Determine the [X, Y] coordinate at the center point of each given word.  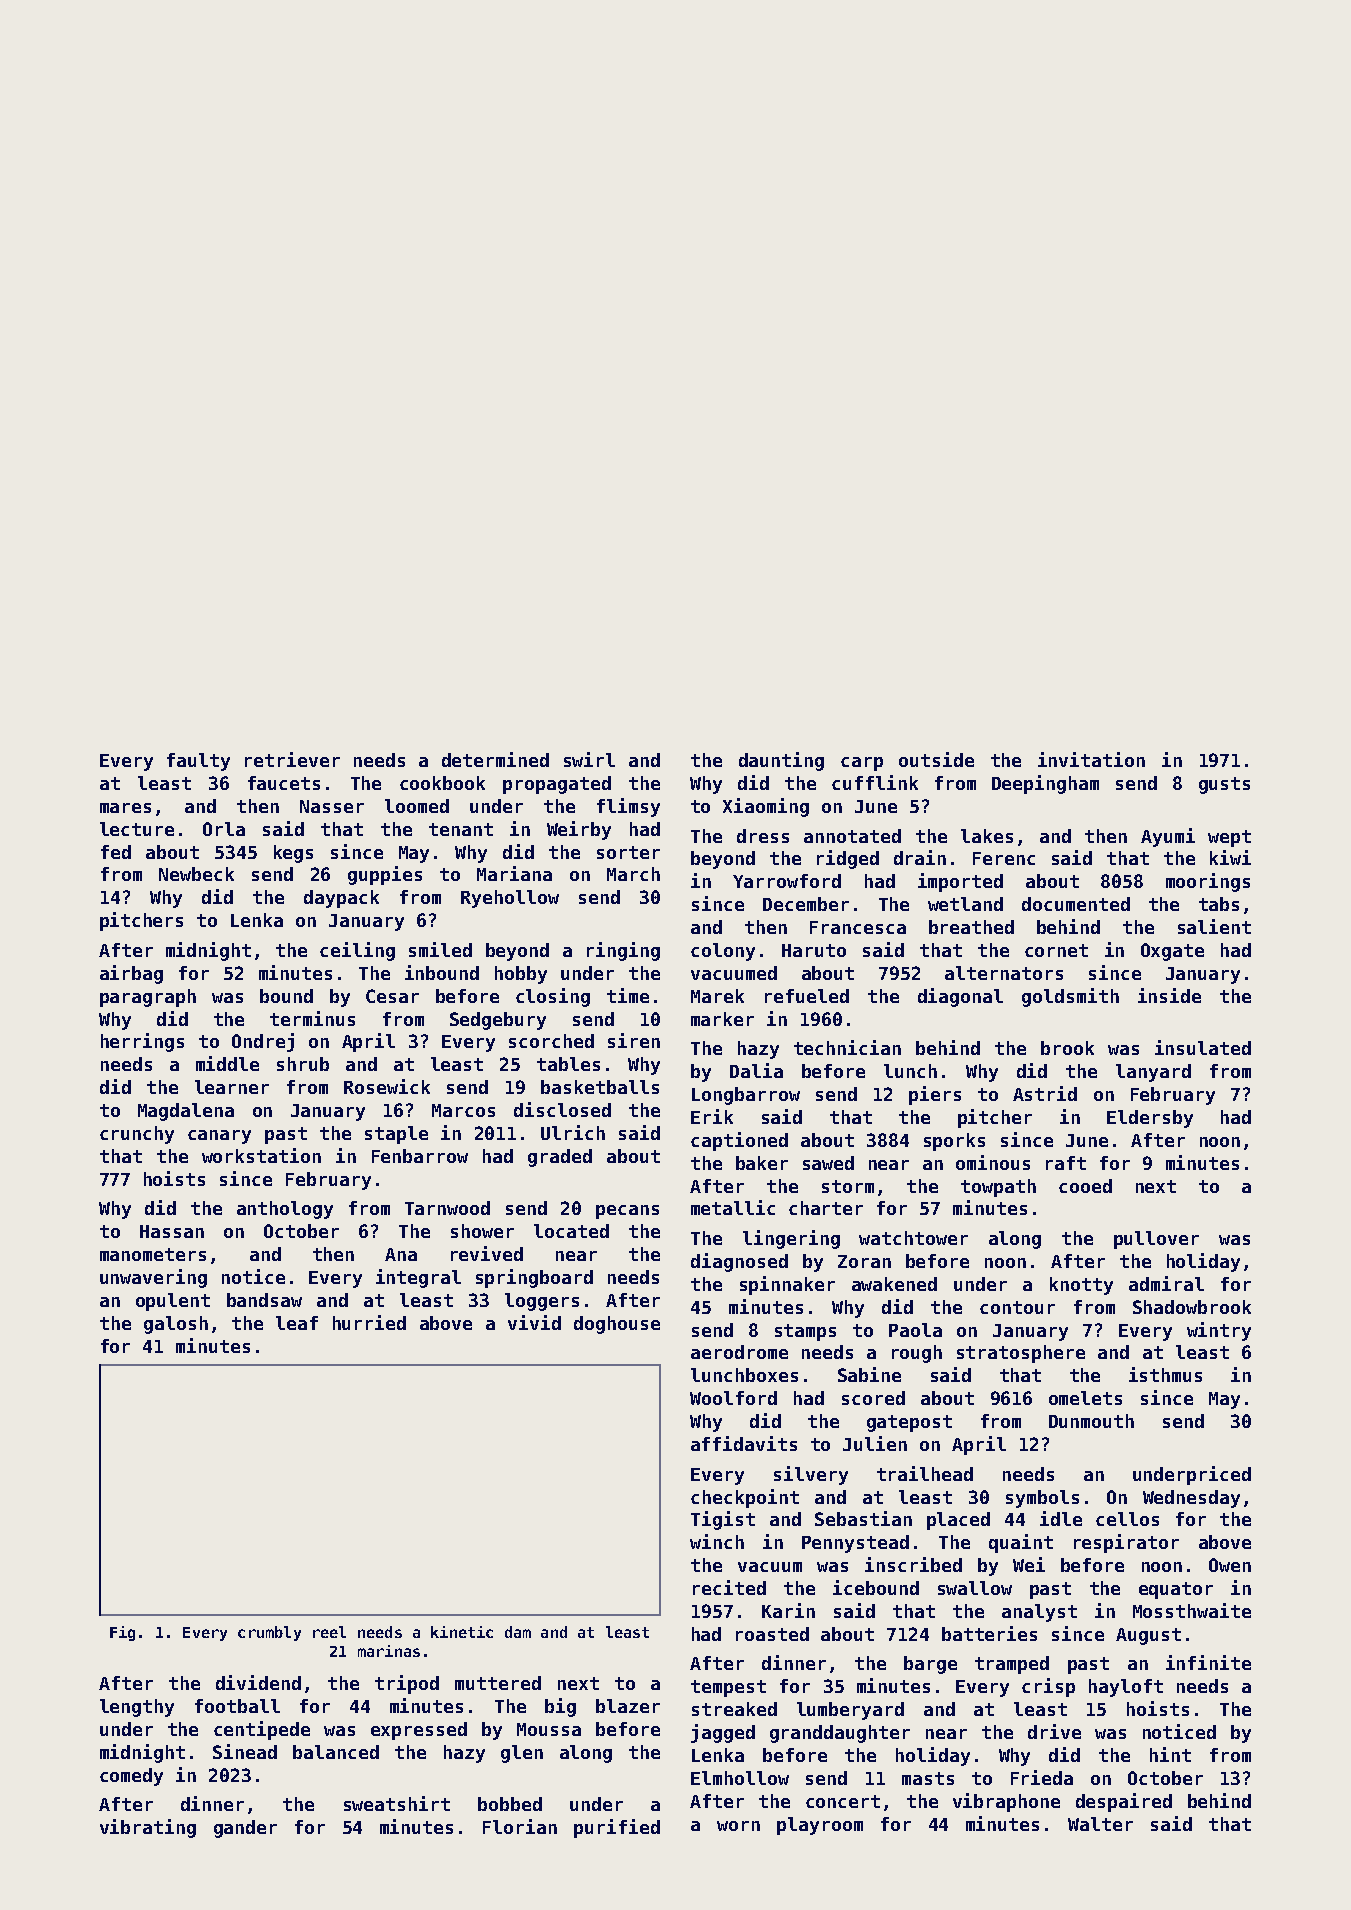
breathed [971, 927]
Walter [1100, 1824]
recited [729, 1587]
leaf [297, 1323]
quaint [1021, 1543]
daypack [341, 899]
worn [738, 1826]
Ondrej [263, 1042]
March [633, 874]
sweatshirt [397, 1803]
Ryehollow [510, 899]
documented [1076, 904]
